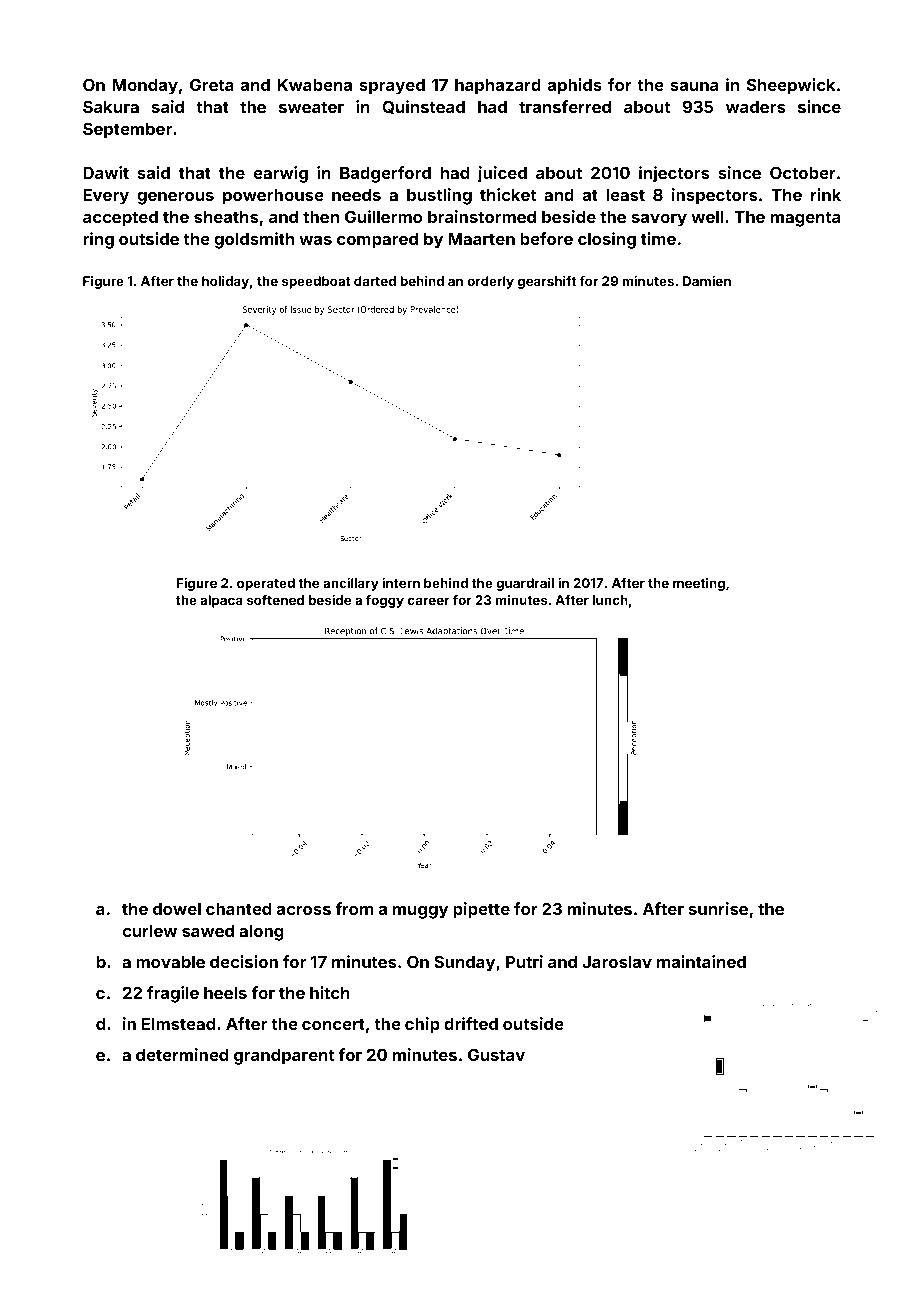 The width and height of the screenshot is (924, 1308). Describe the element at coordinates (177, 909) in the screenshot. I see `dowel` at that location.
